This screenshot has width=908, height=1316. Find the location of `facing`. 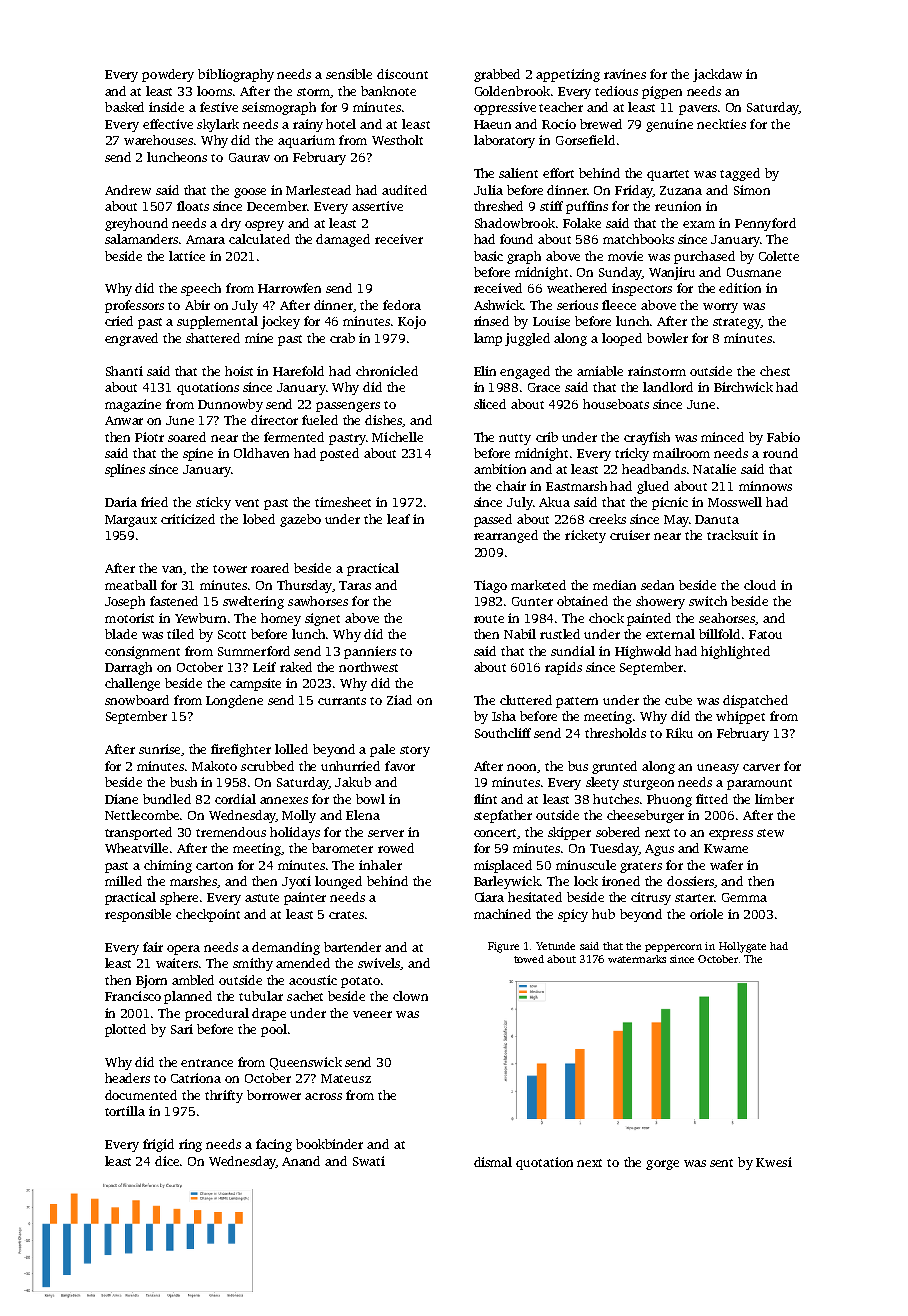

facing is located at coordinates (274, 1145).
